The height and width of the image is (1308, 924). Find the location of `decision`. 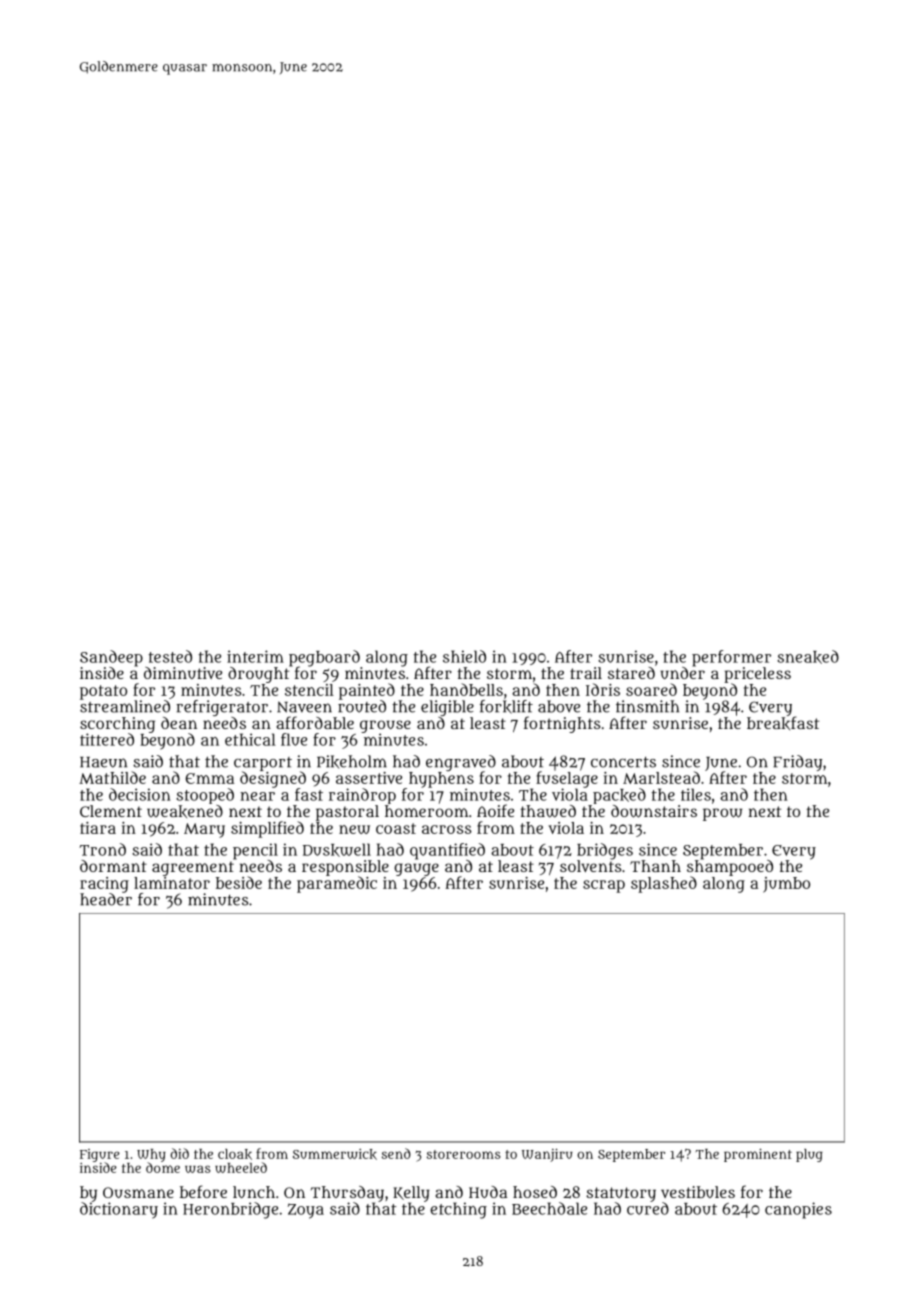

decision is located at coordinates (140, 794).
